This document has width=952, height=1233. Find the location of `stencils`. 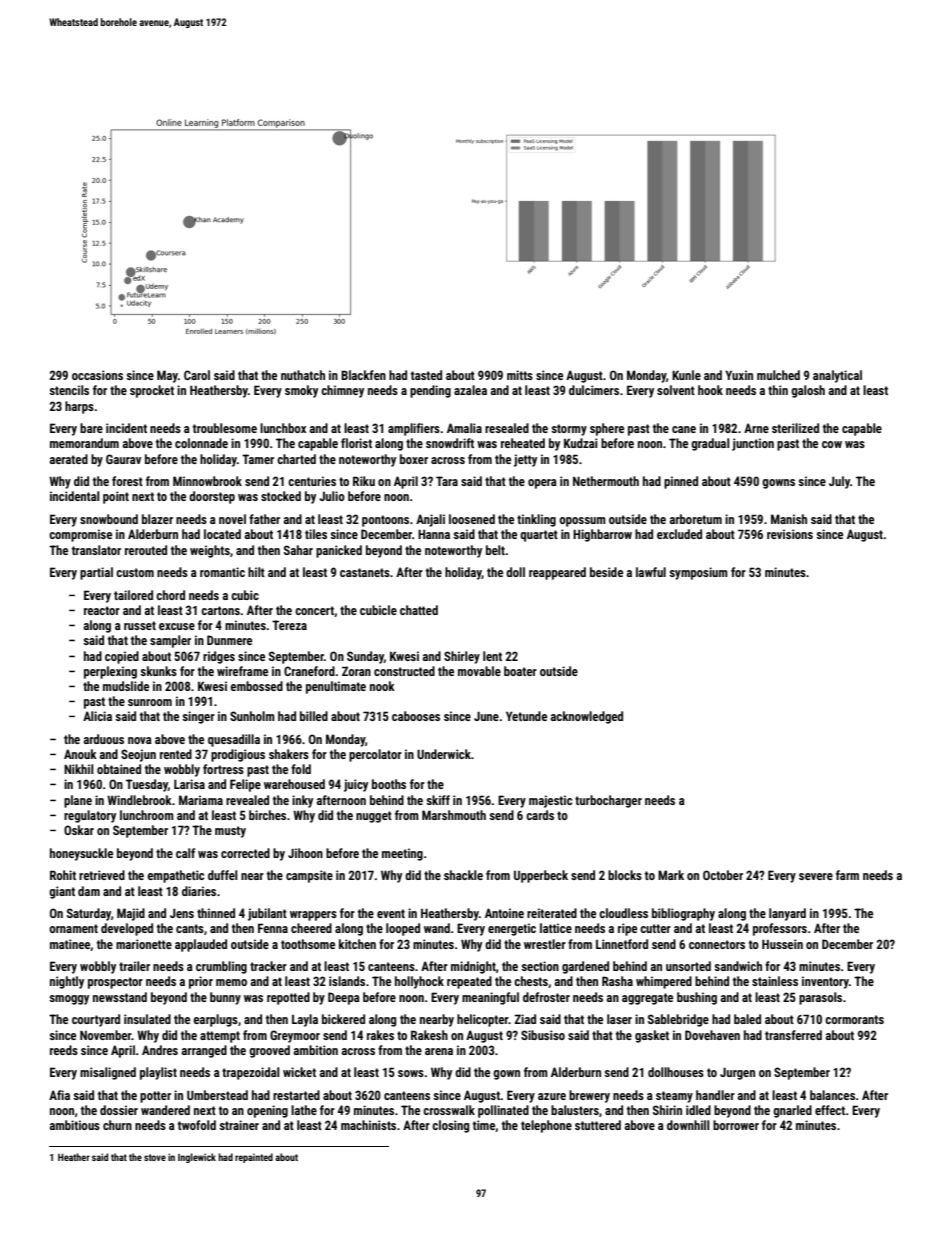

stencils is located at coordinates (69, 390).
